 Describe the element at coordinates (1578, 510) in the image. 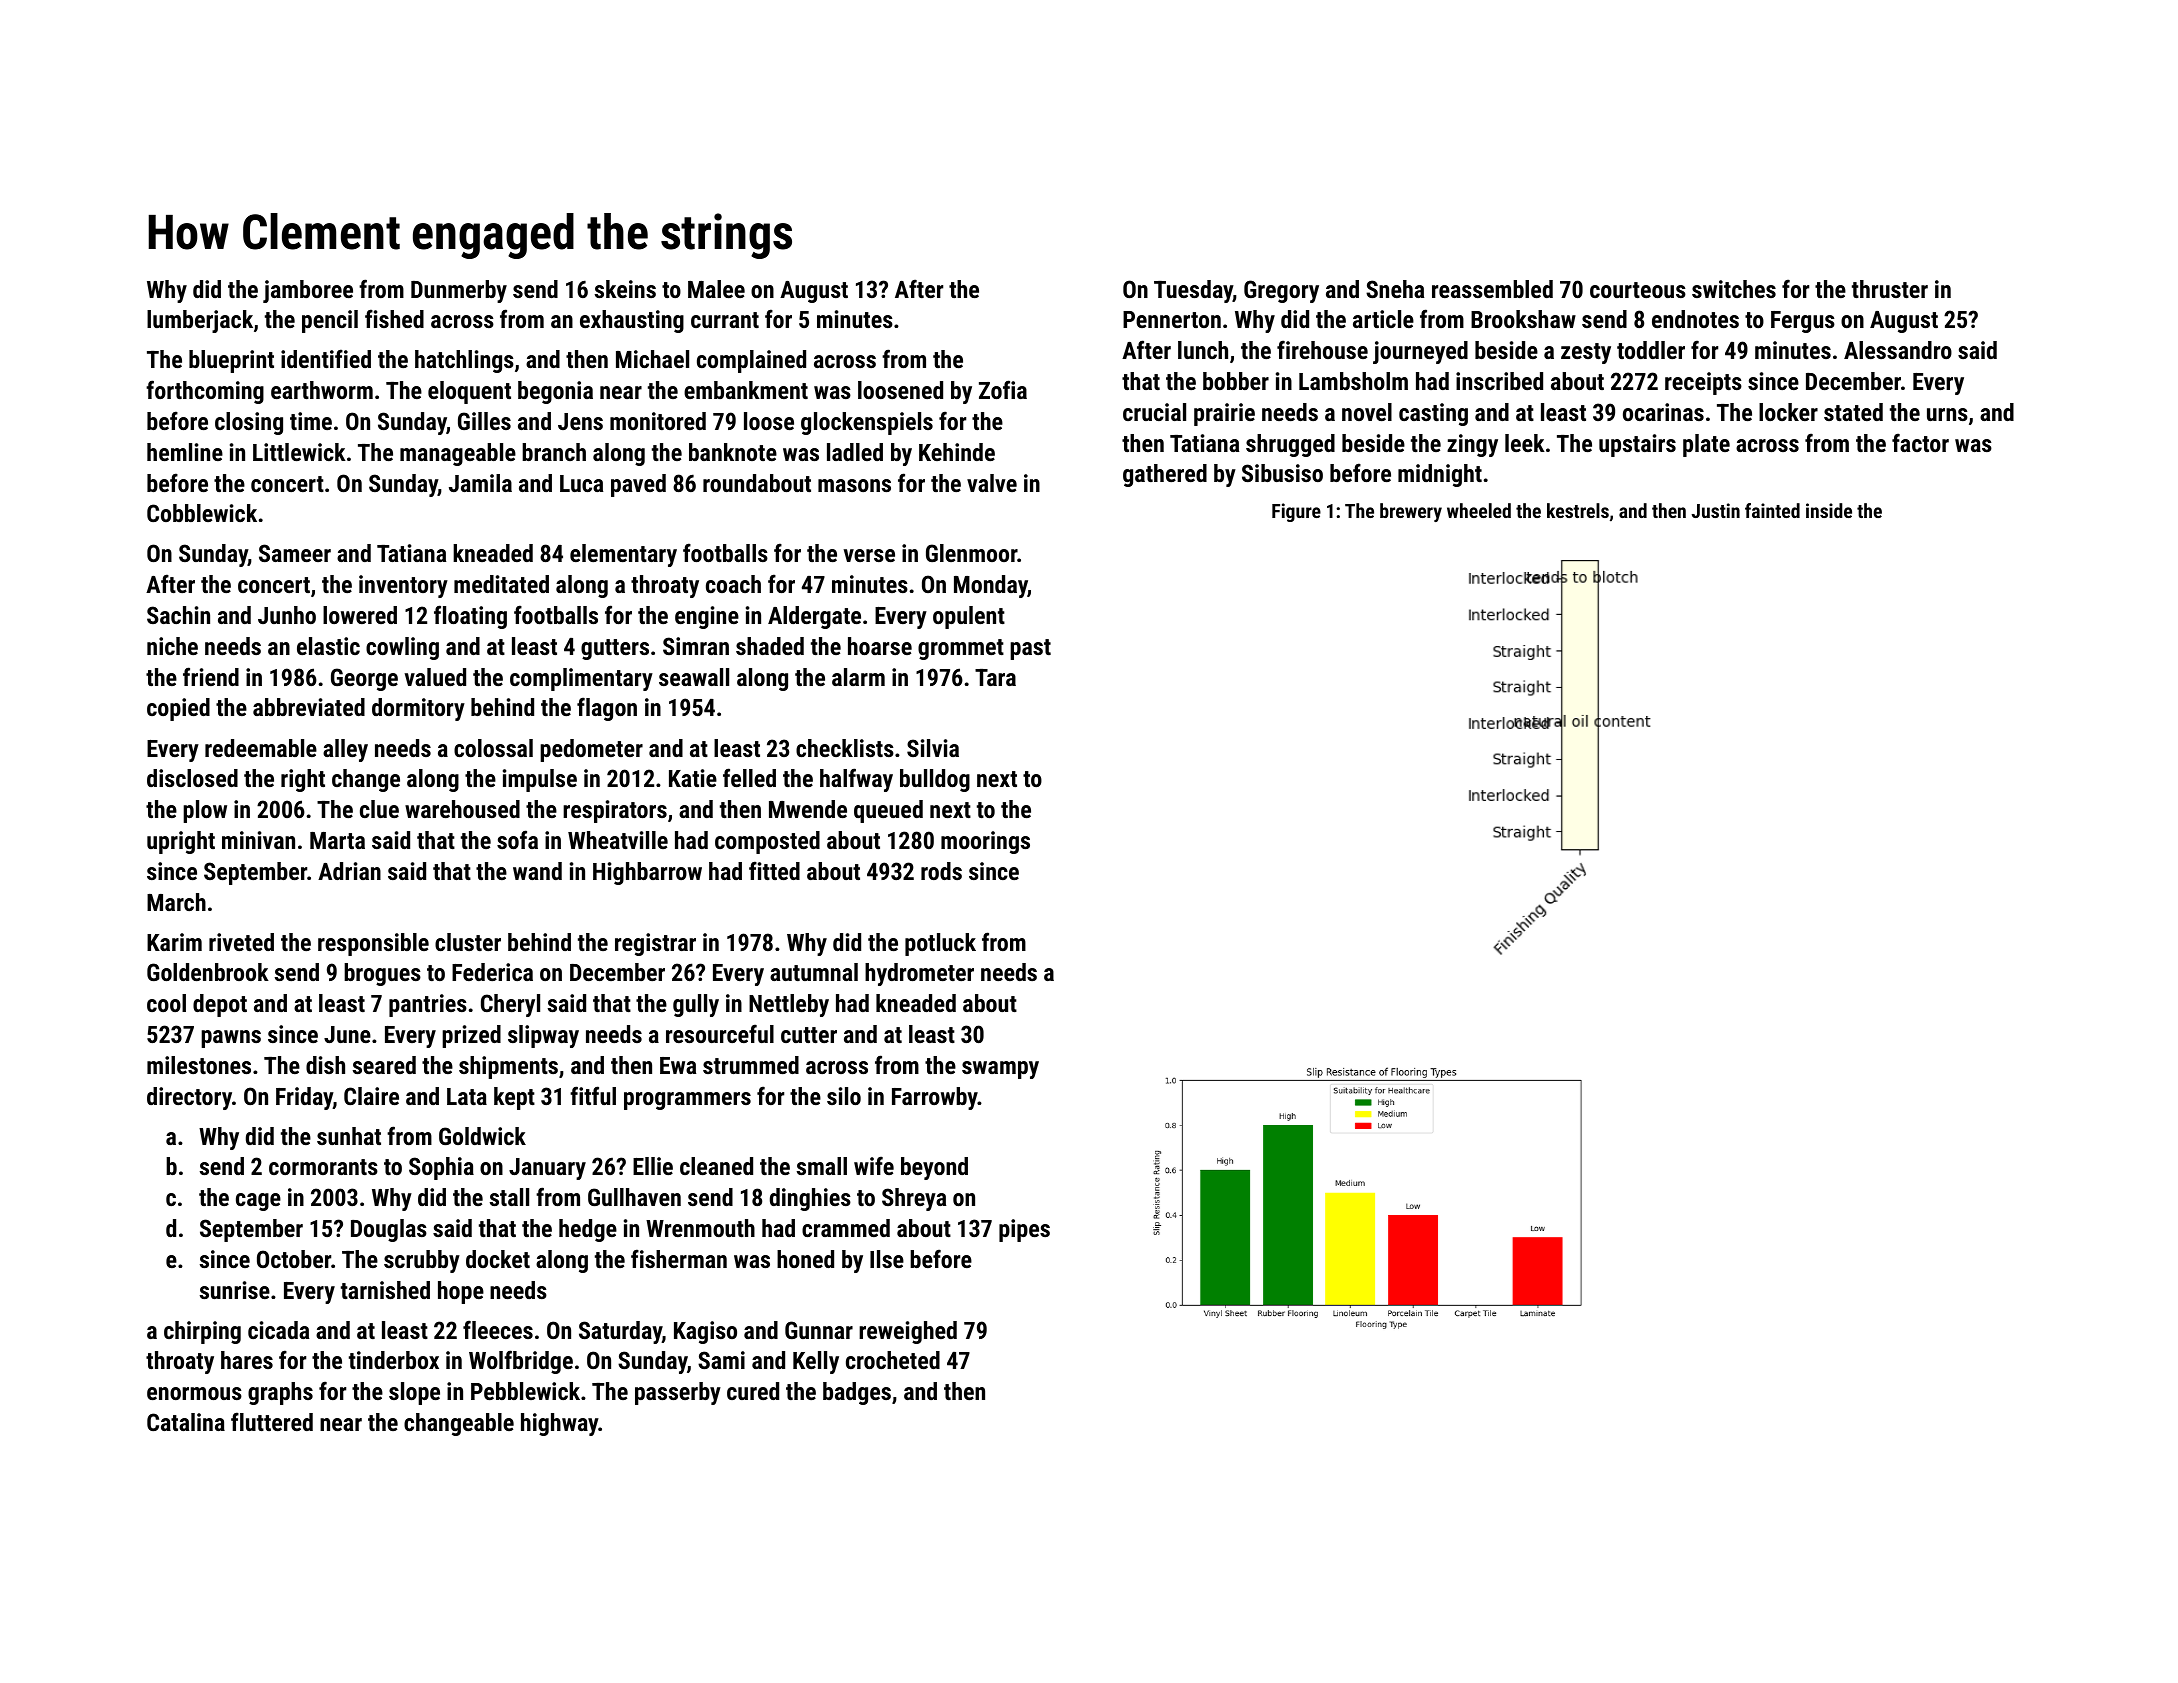

I see `kestrels` at that location.
